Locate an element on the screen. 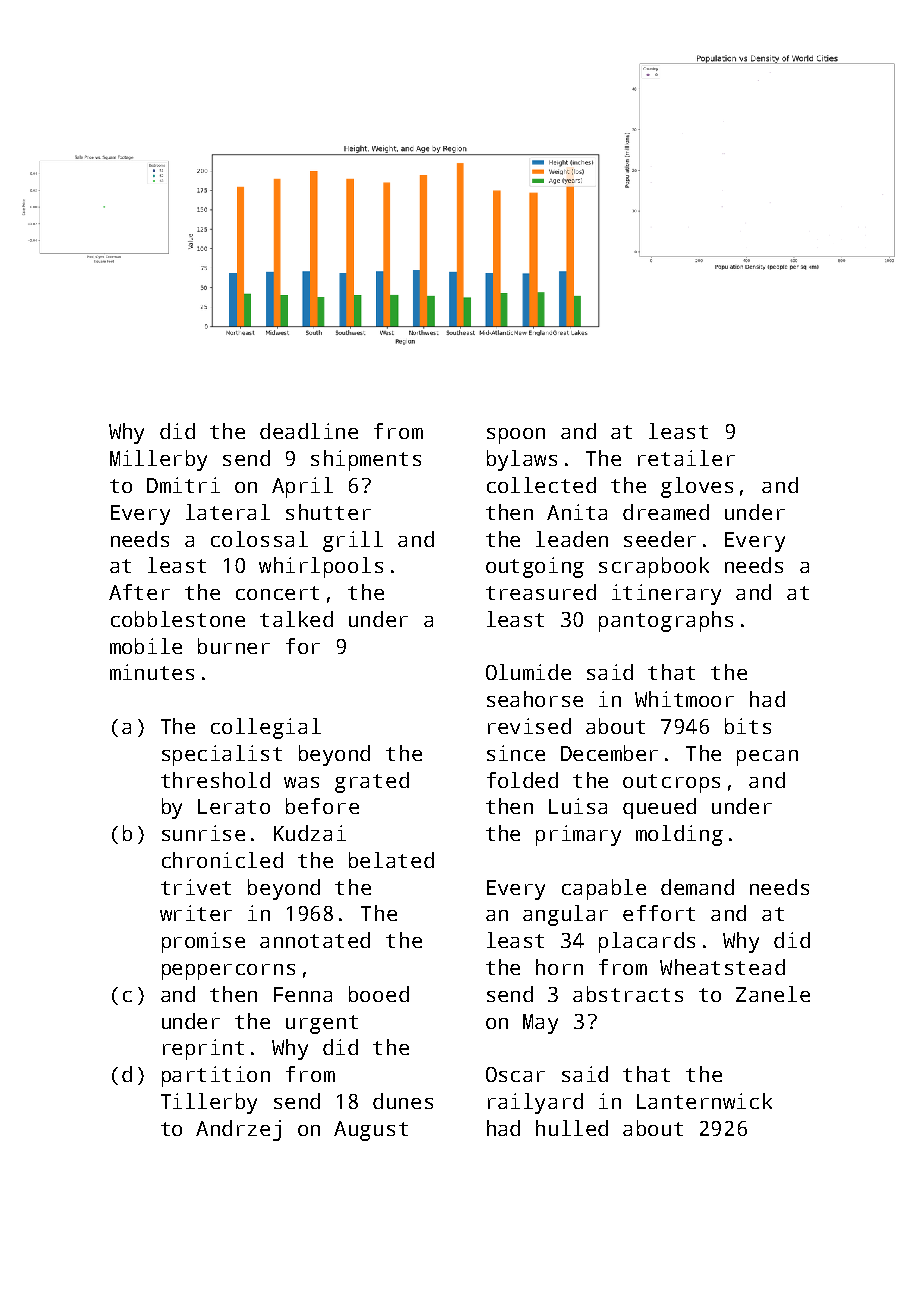  grated is located at coordinates (372, 782).
